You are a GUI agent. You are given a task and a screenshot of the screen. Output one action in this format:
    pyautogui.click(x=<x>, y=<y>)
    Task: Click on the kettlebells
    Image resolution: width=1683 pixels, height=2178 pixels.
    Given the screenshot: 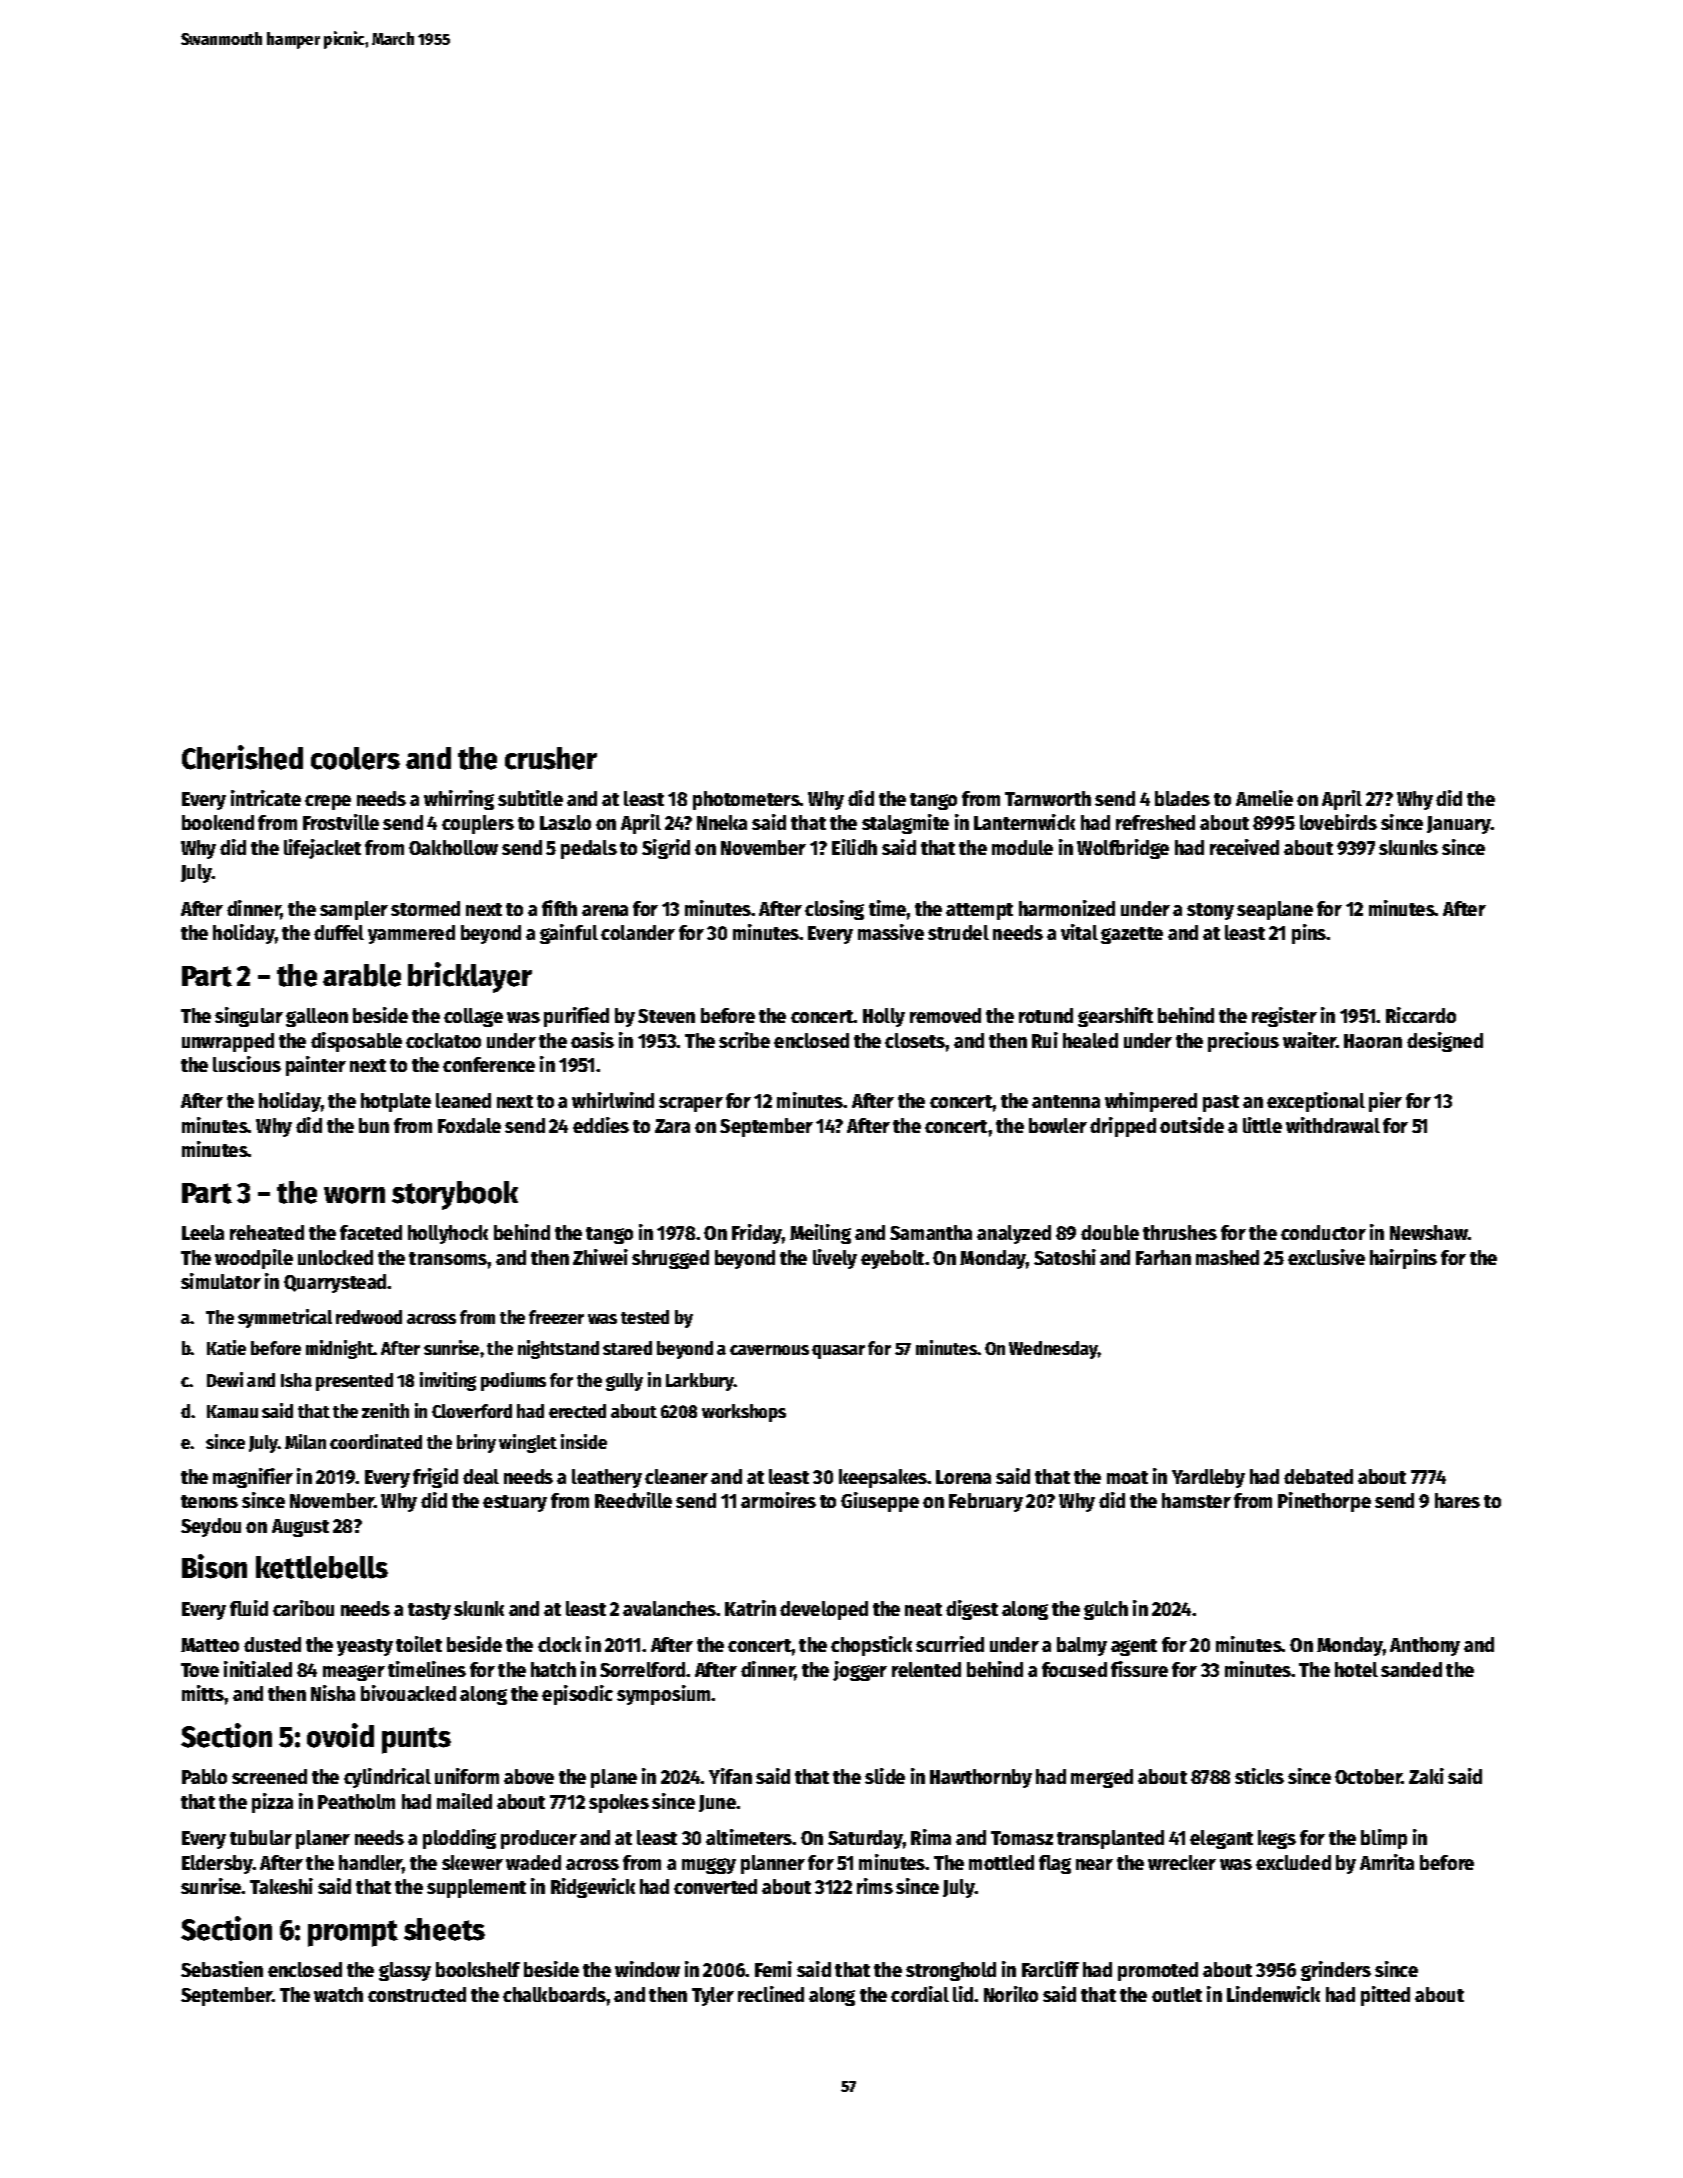 What is the action you would take?
    pyautogui.click(x=322, y=1567)
